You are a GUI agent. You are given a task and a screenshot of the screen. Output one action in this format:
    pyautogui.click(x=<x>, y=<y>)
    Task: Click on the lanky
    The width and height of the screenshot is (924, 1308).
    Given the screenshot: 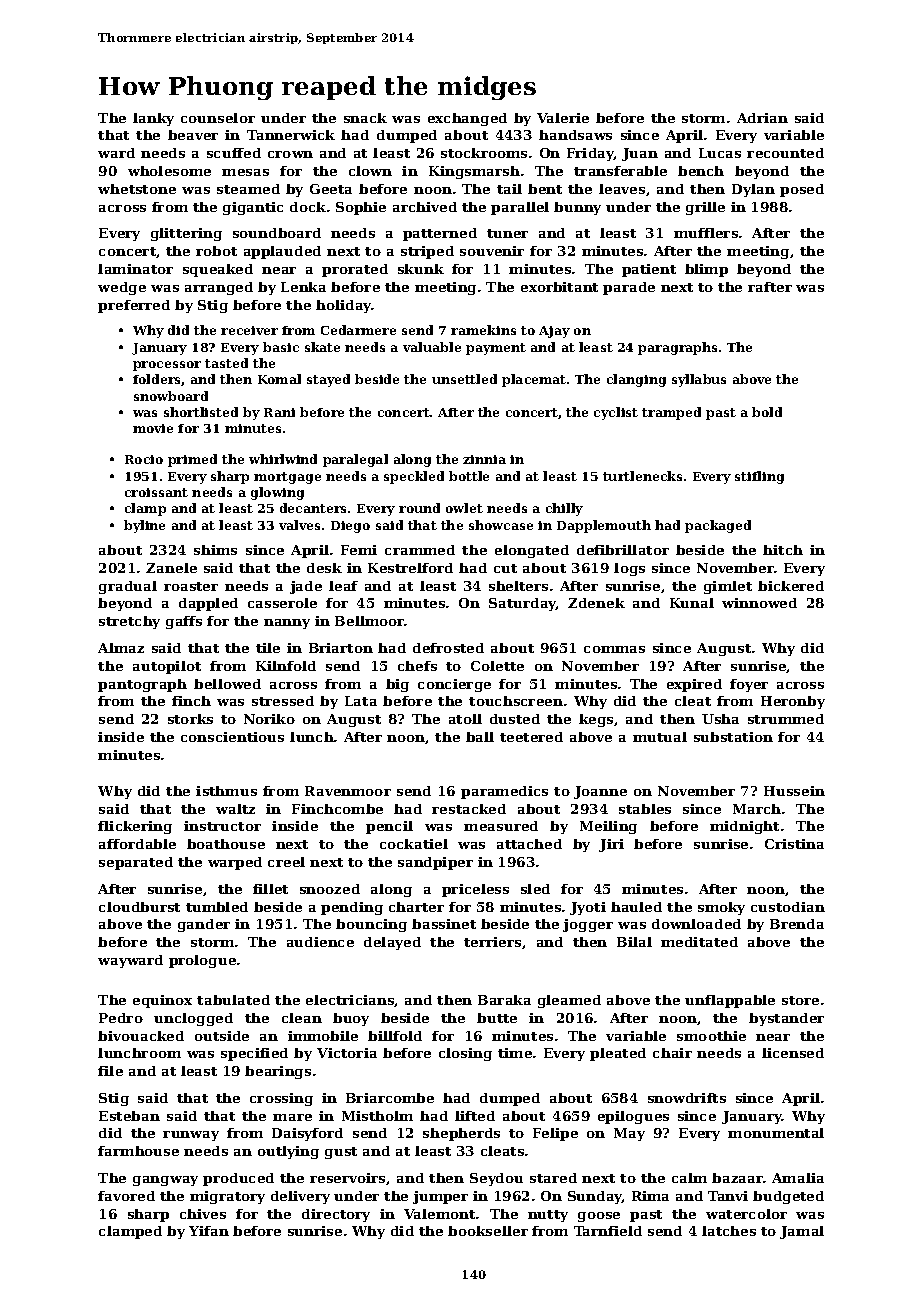 What is the action you would take?
    pyautogui.click(x=153, y=119)
